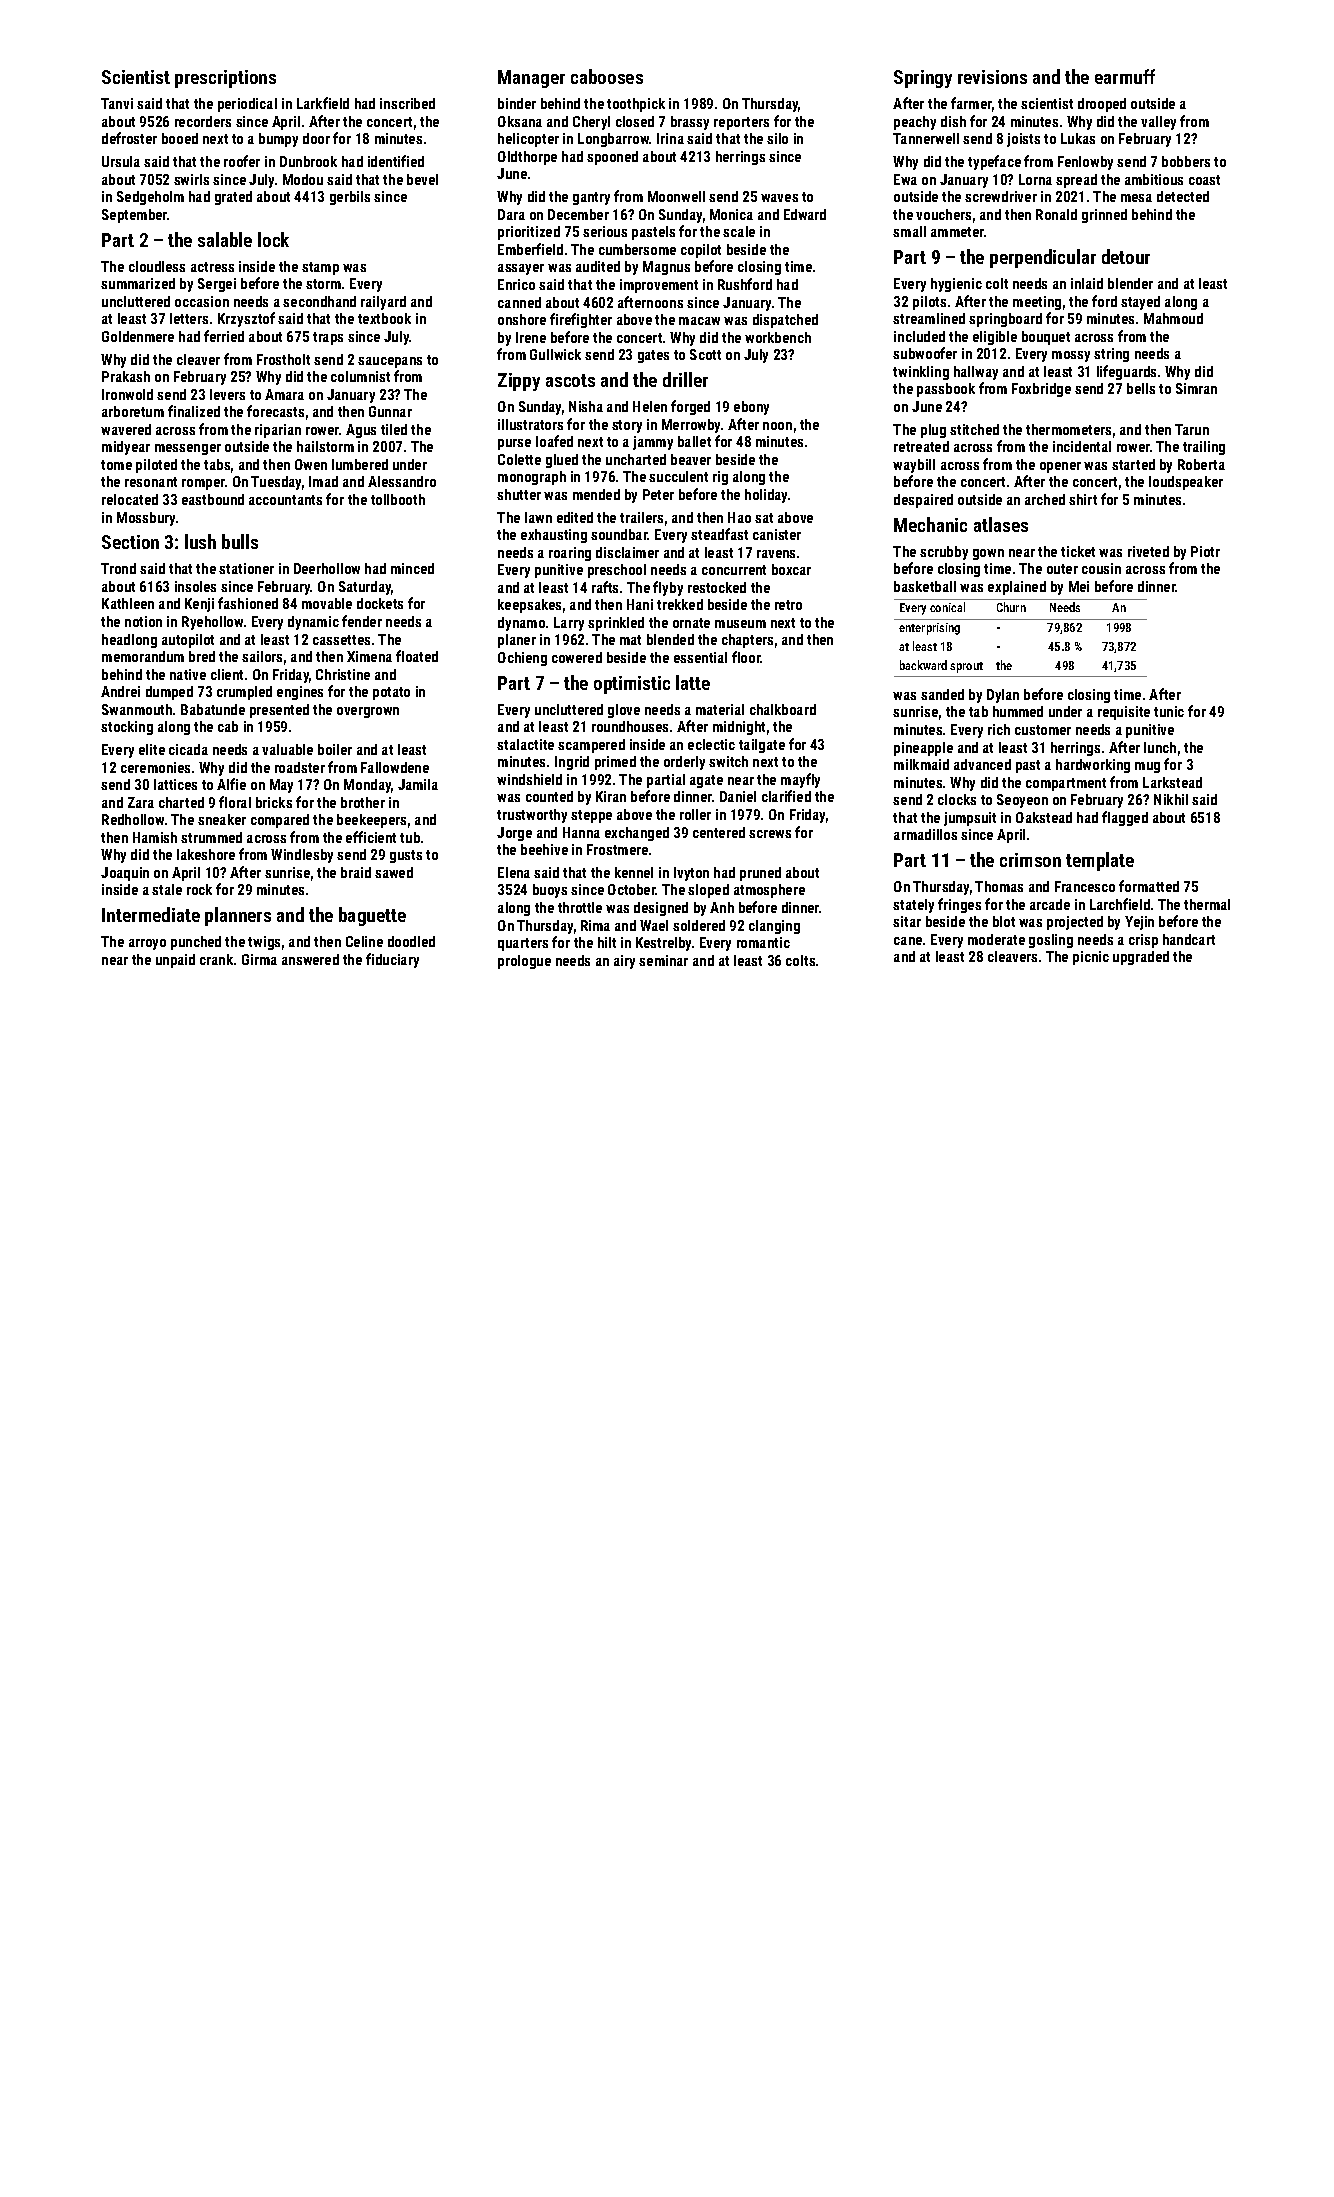  I want to click on unpaid, so click(175, 961).
